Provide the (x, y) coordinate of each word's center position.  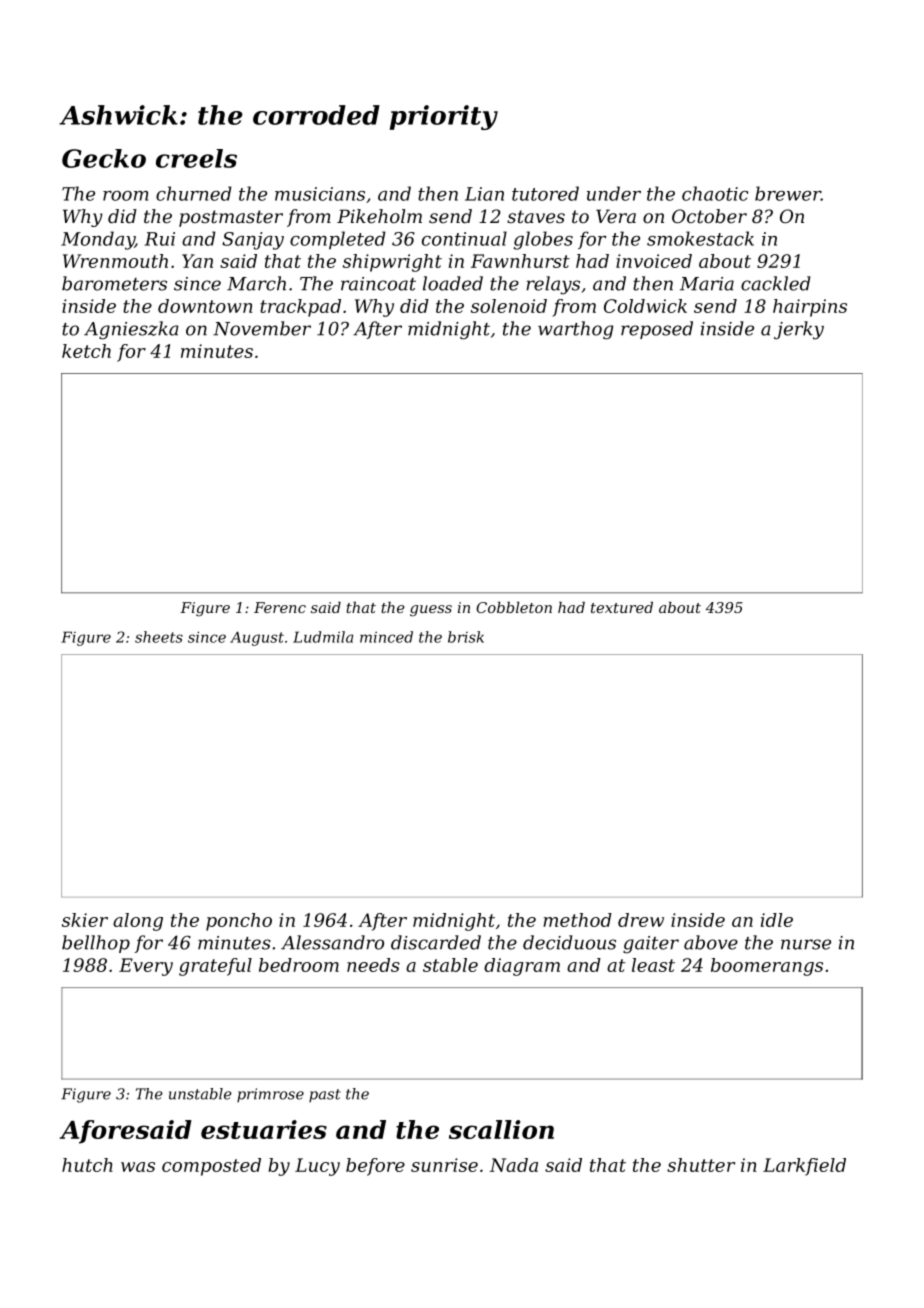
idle (777, 920)
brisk (466, 637)
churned (194, 193)
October (709, 216)
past (325, 1095)
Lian (484, 194)
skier (85, 920)
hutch (87, 1165)
